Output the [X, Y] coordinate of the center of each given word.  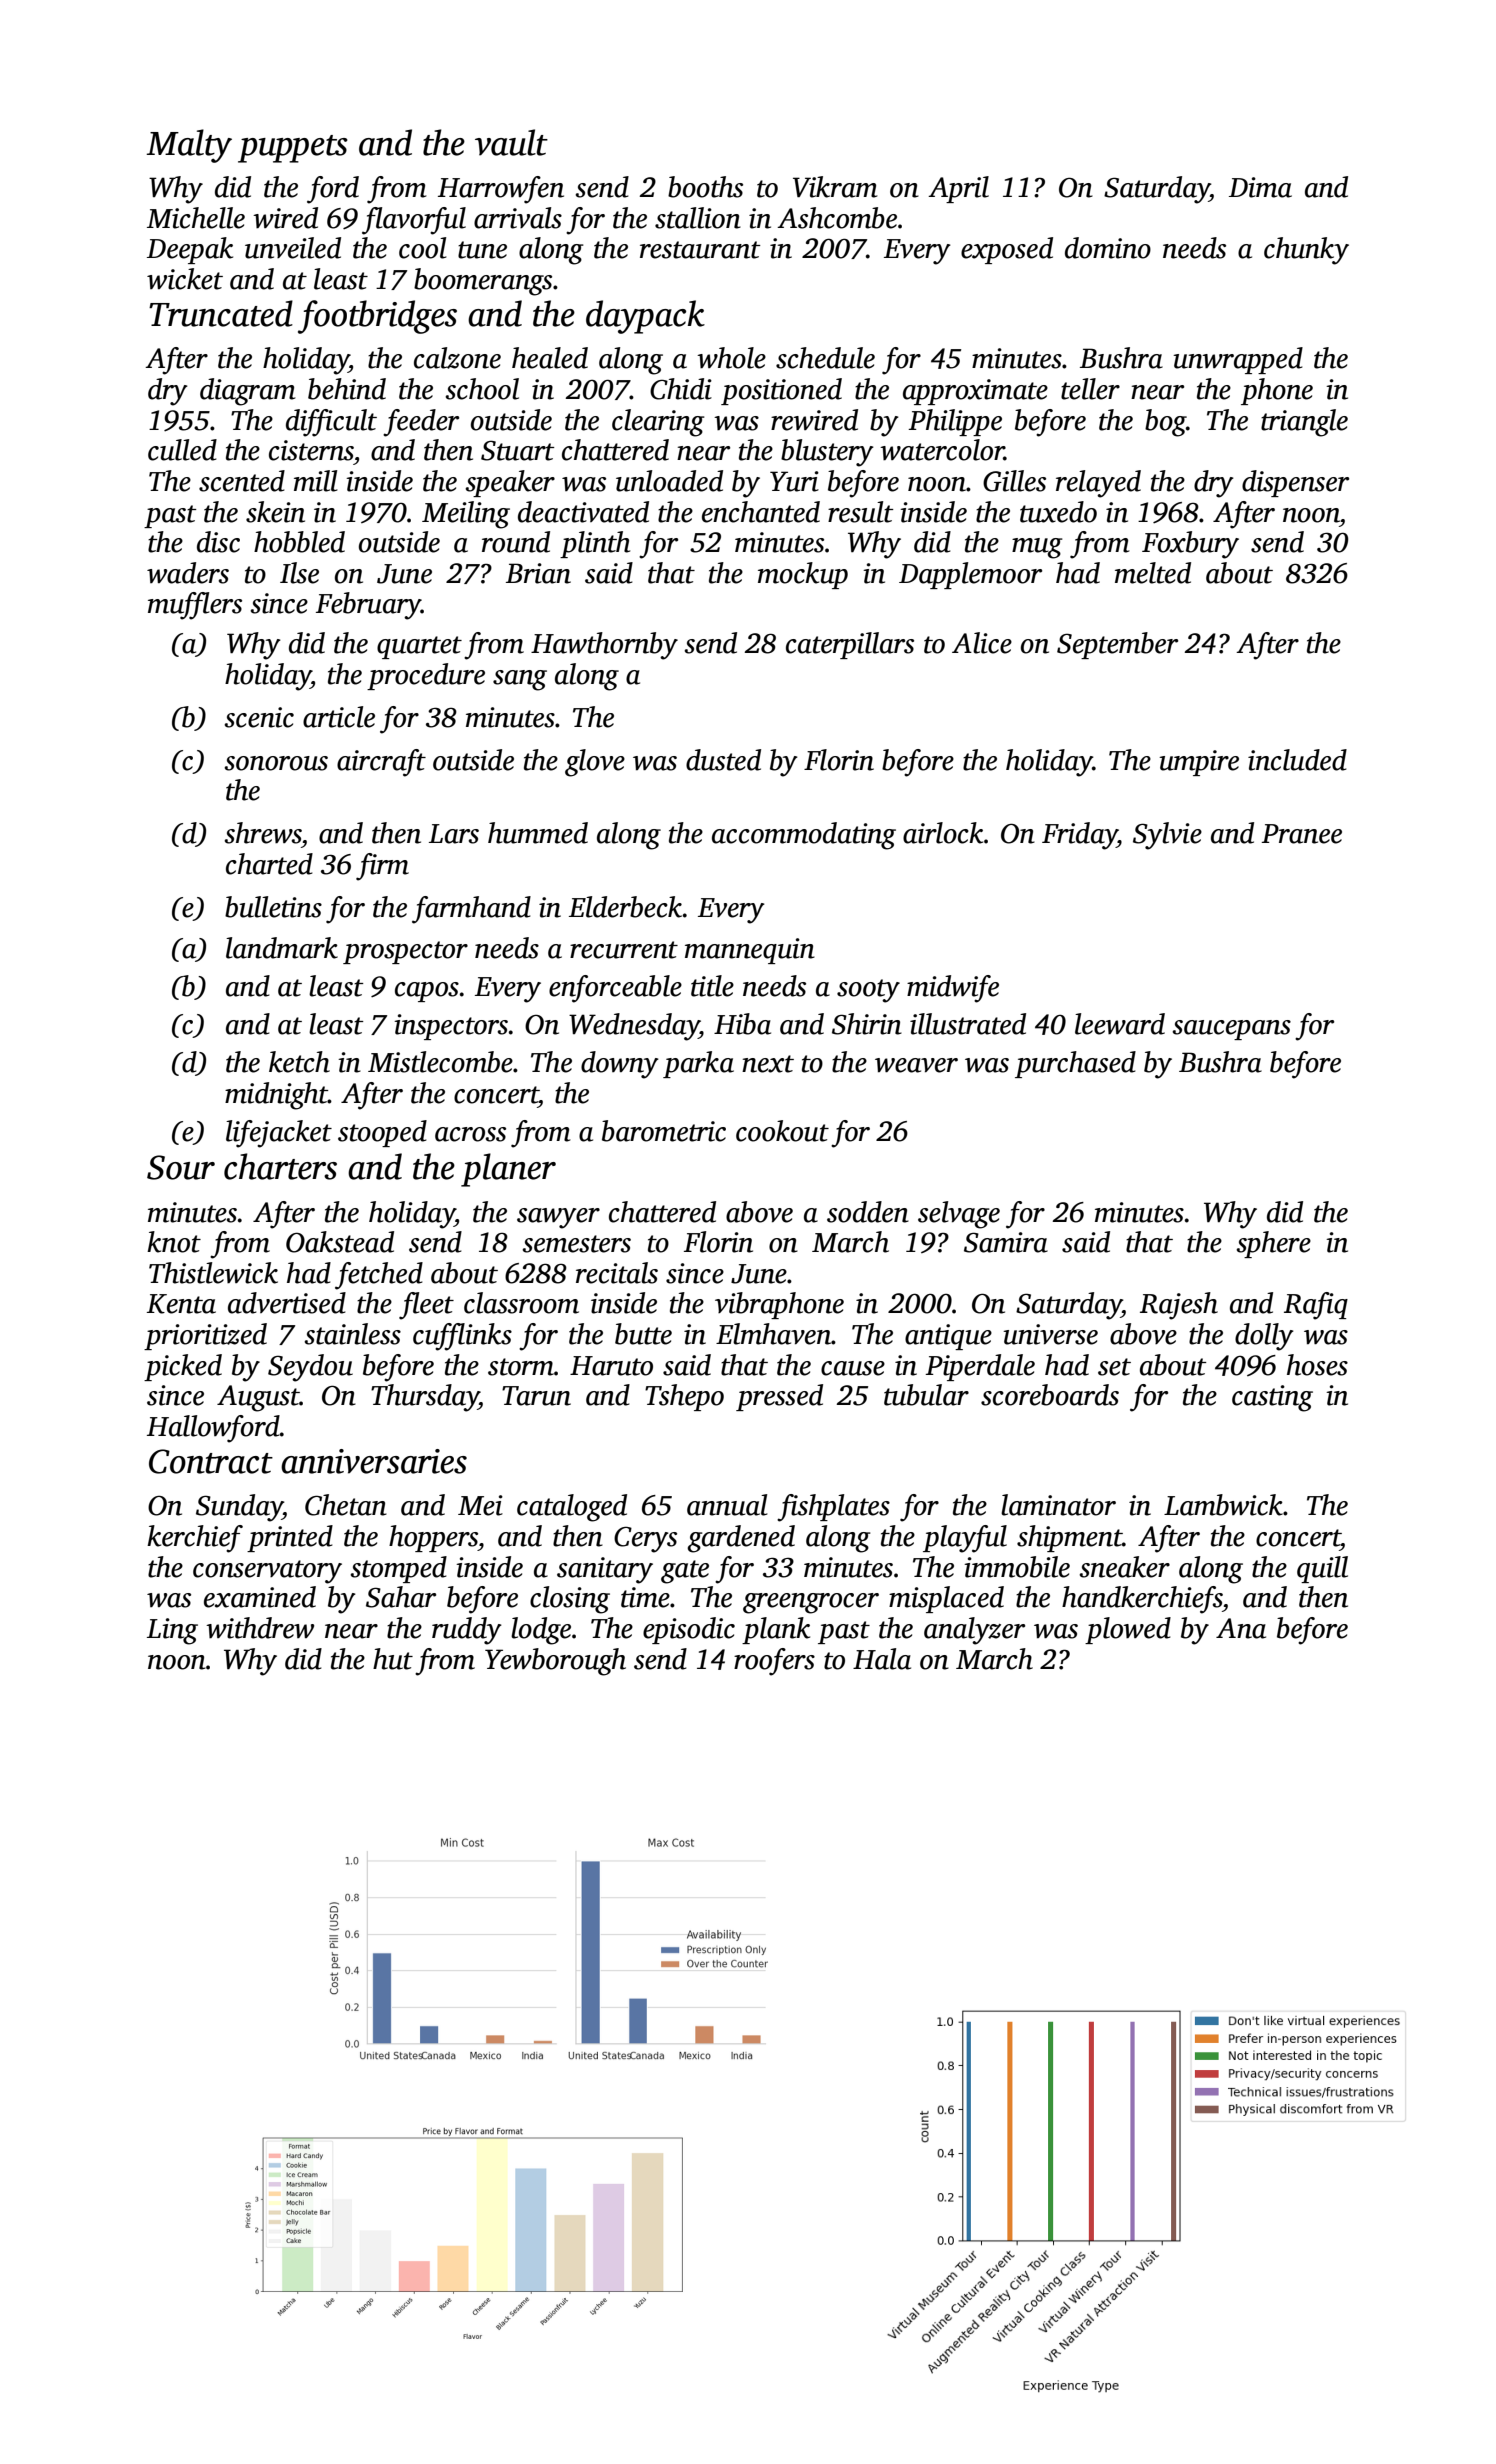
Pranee [1301, 834]
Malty [189, 146]
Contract [211, 1461]
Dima [1260, 187]
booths [705, 187]
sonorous [276, 763]
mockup [803, 575]
